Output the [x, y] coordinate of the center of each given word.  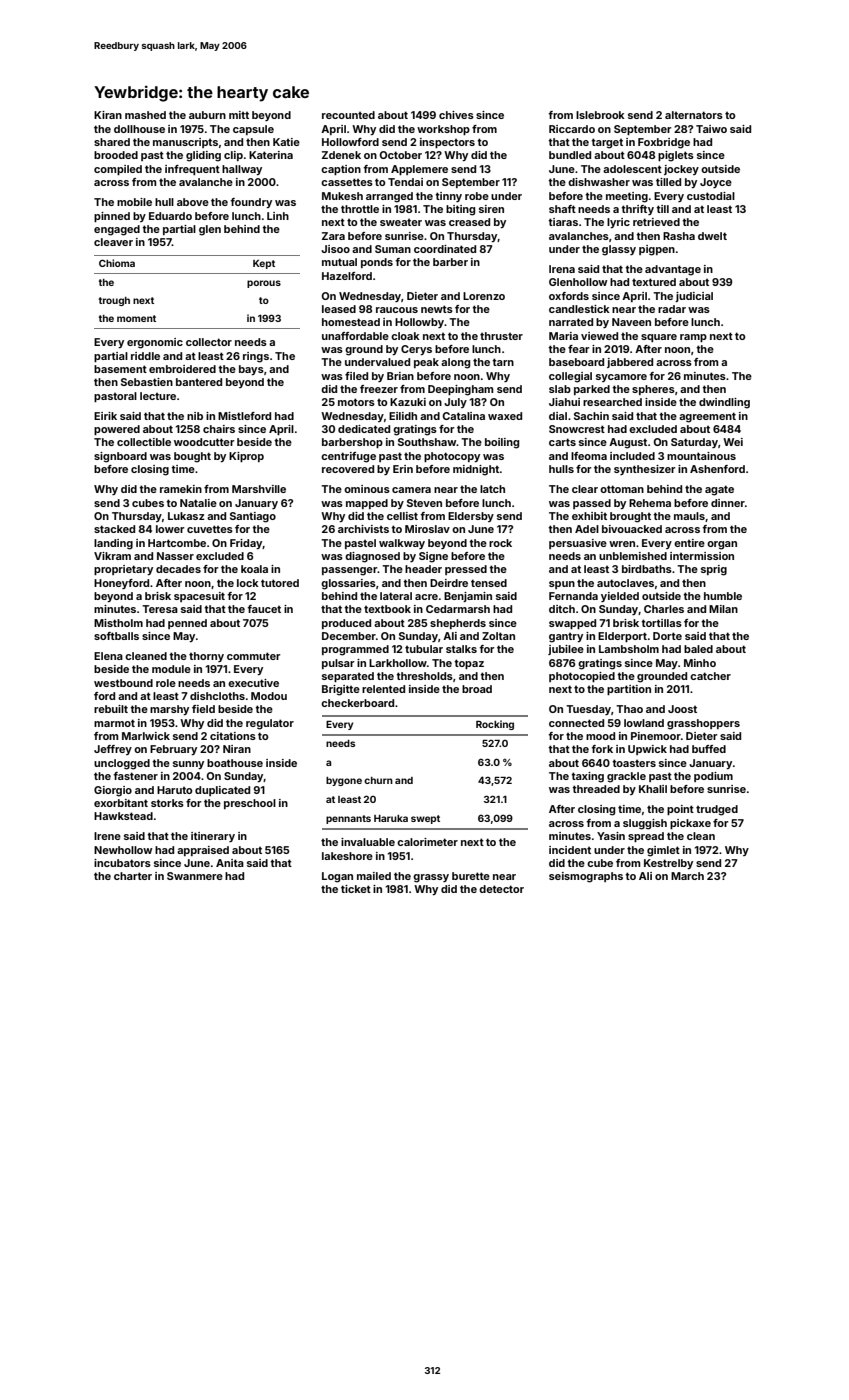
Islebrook [600, 115]
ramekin [181, 489]
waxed [505, 416]
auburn [207, 115]
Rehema [650, 503]
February [173, 750]
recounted [348, 115]
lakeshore [347, 856]
